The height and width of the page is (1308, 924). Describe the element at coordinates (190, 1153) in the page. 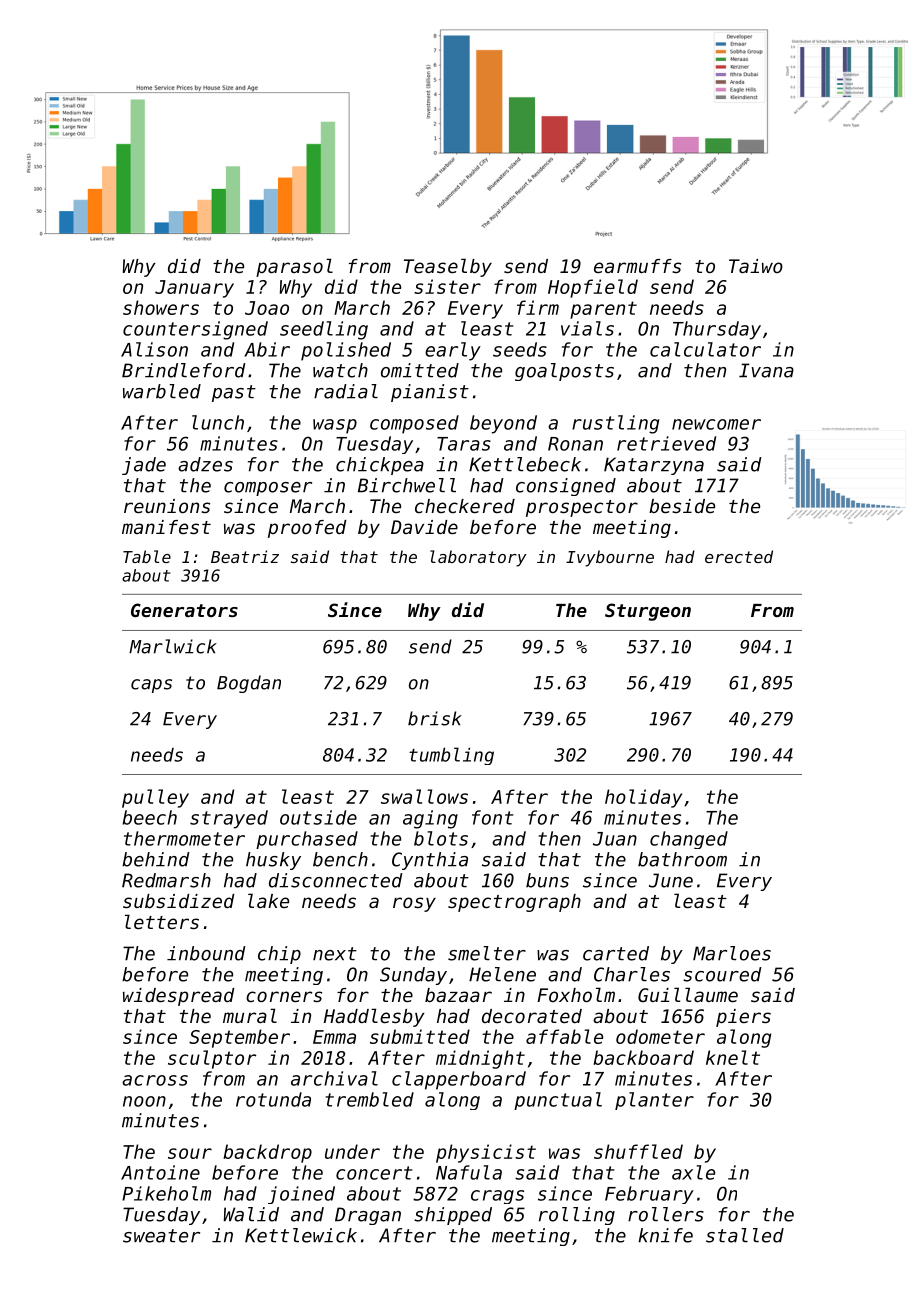

I see `sour` at that location.
